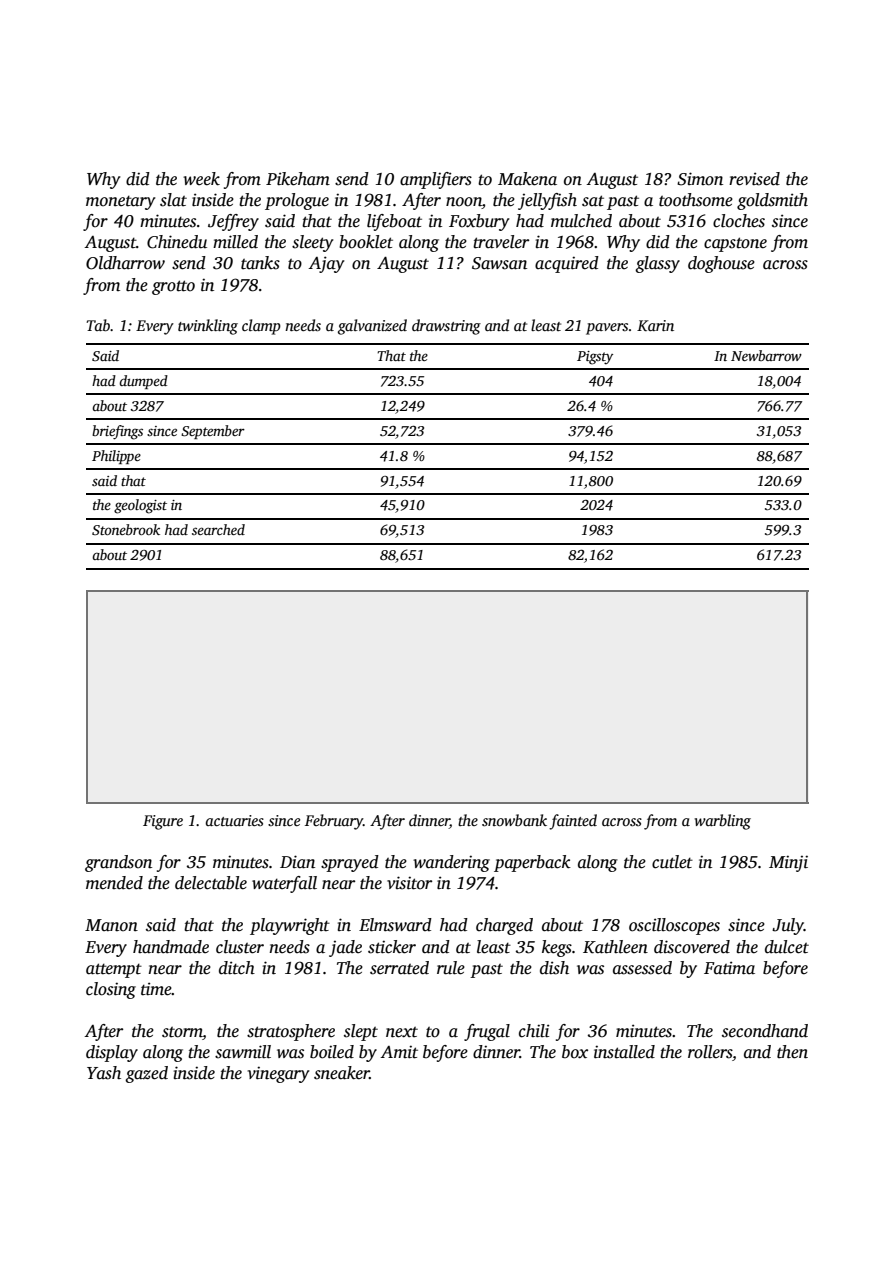 The width and height of the screenshot is (894, 1269). Describe the element at coordinates (700, 179) in the screenshot. I see `Simon` at that location.
